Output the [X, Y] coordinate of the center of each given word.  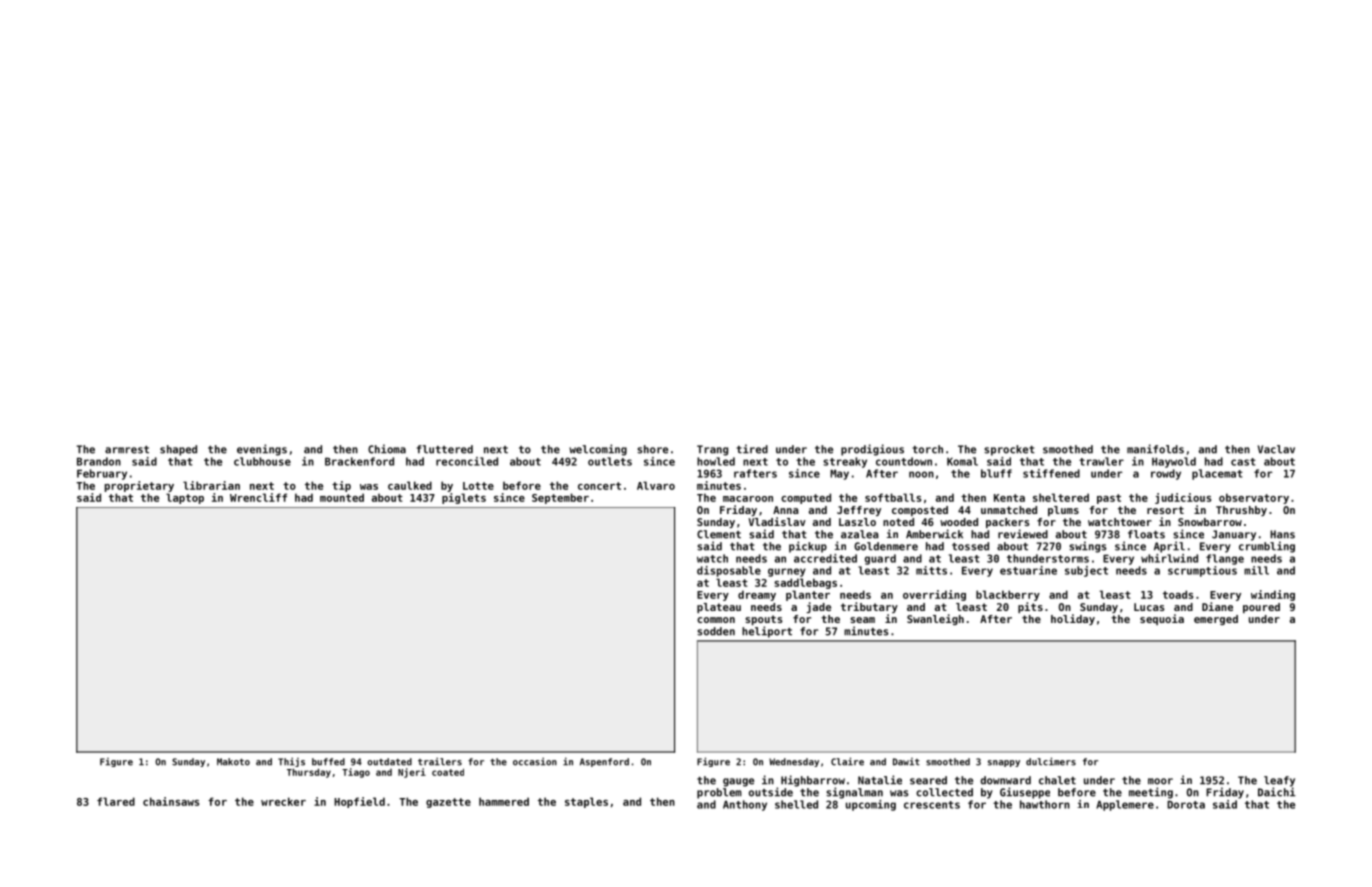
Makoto [233, 762]
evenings [262, 450]
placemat [1217, 474]
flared [116, 801]
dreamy [757, 595]
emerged [1216, 620]
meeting [1151, 793]
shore [652, 449]
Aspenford [604, 762]
